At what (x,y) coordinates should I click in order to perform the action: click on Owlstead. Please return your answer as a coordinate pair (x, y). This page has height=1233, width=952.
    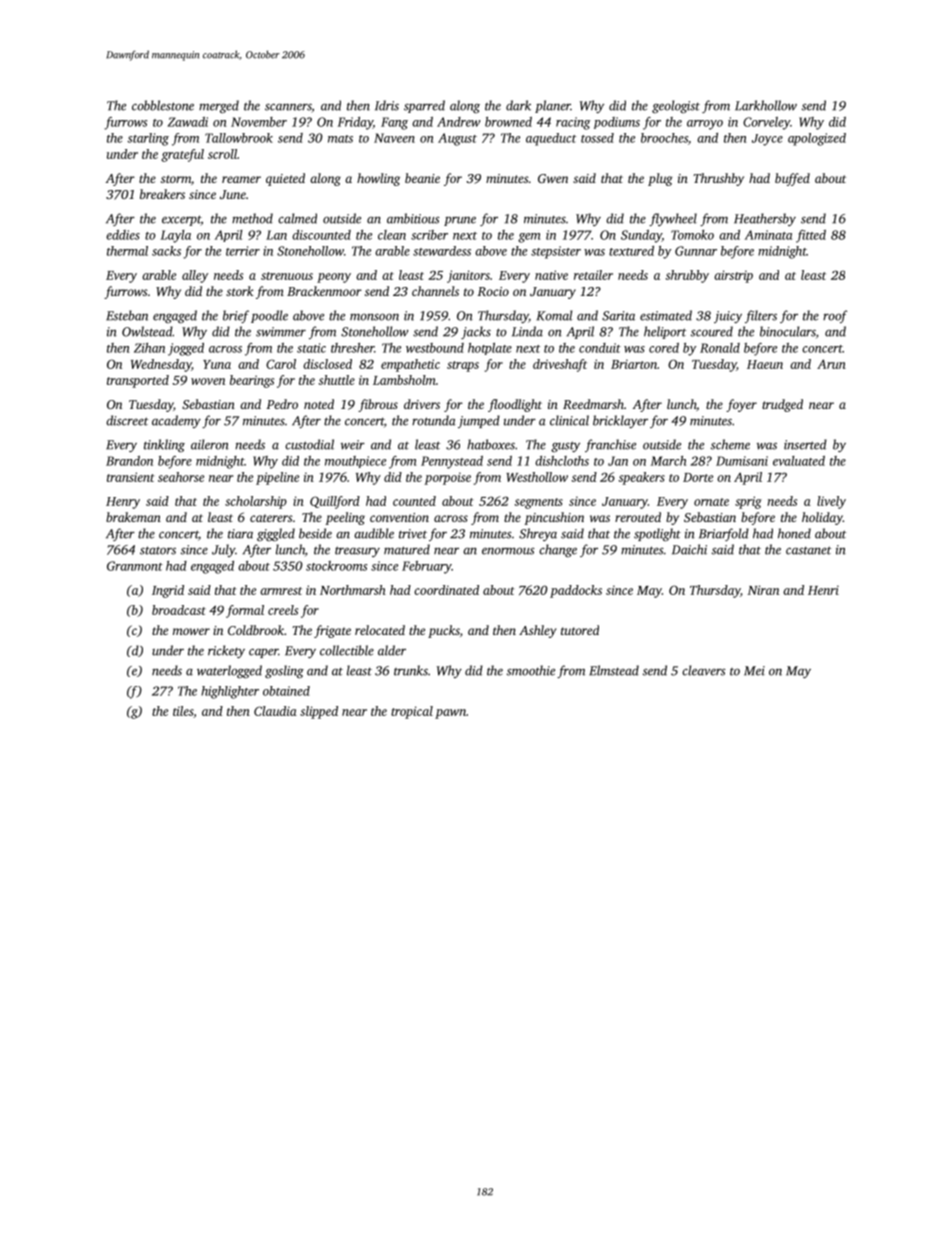
    Looking at the image, I should click on (147, 331).
